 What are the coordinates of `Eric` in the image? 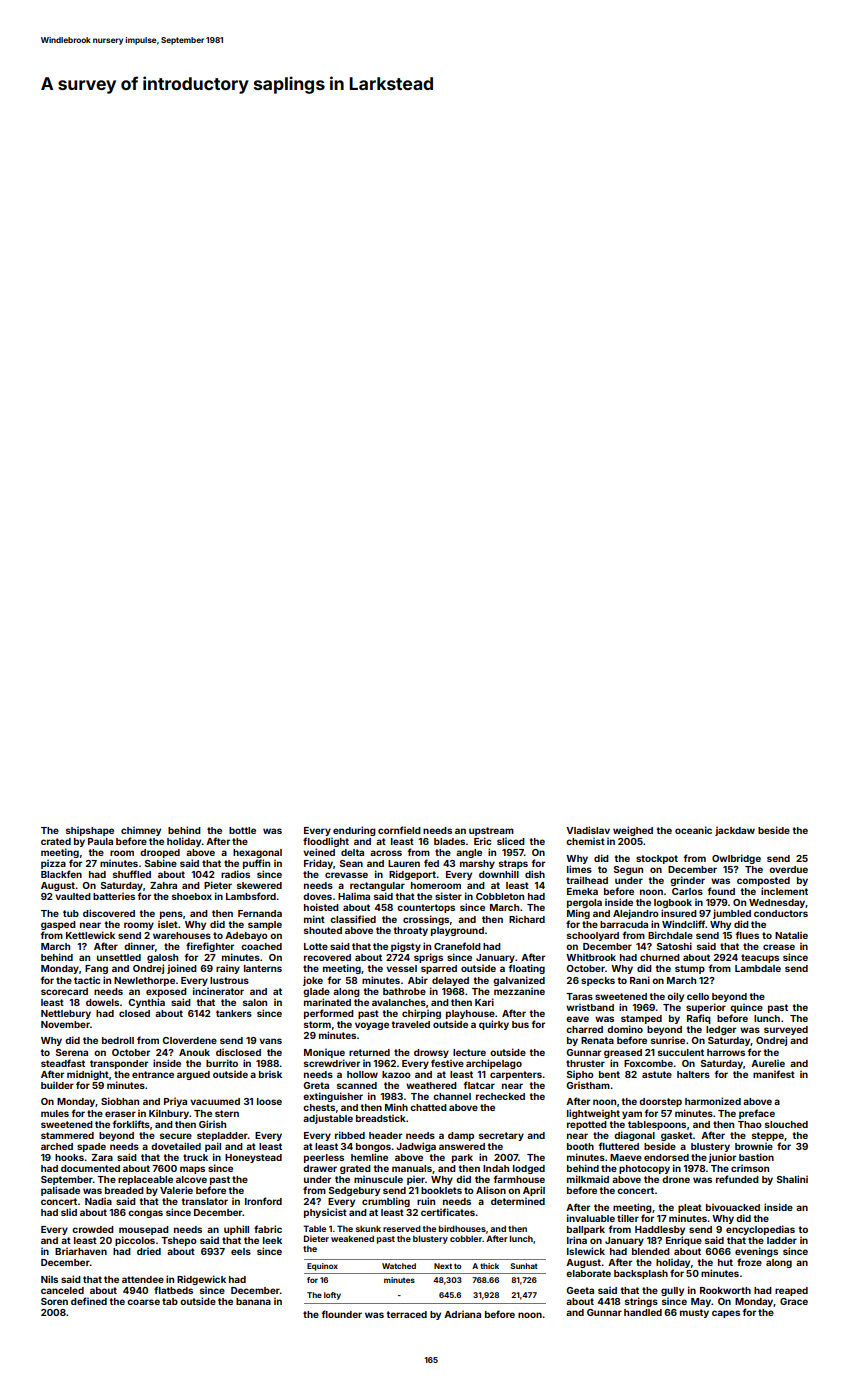 It's located at (482, 841).
